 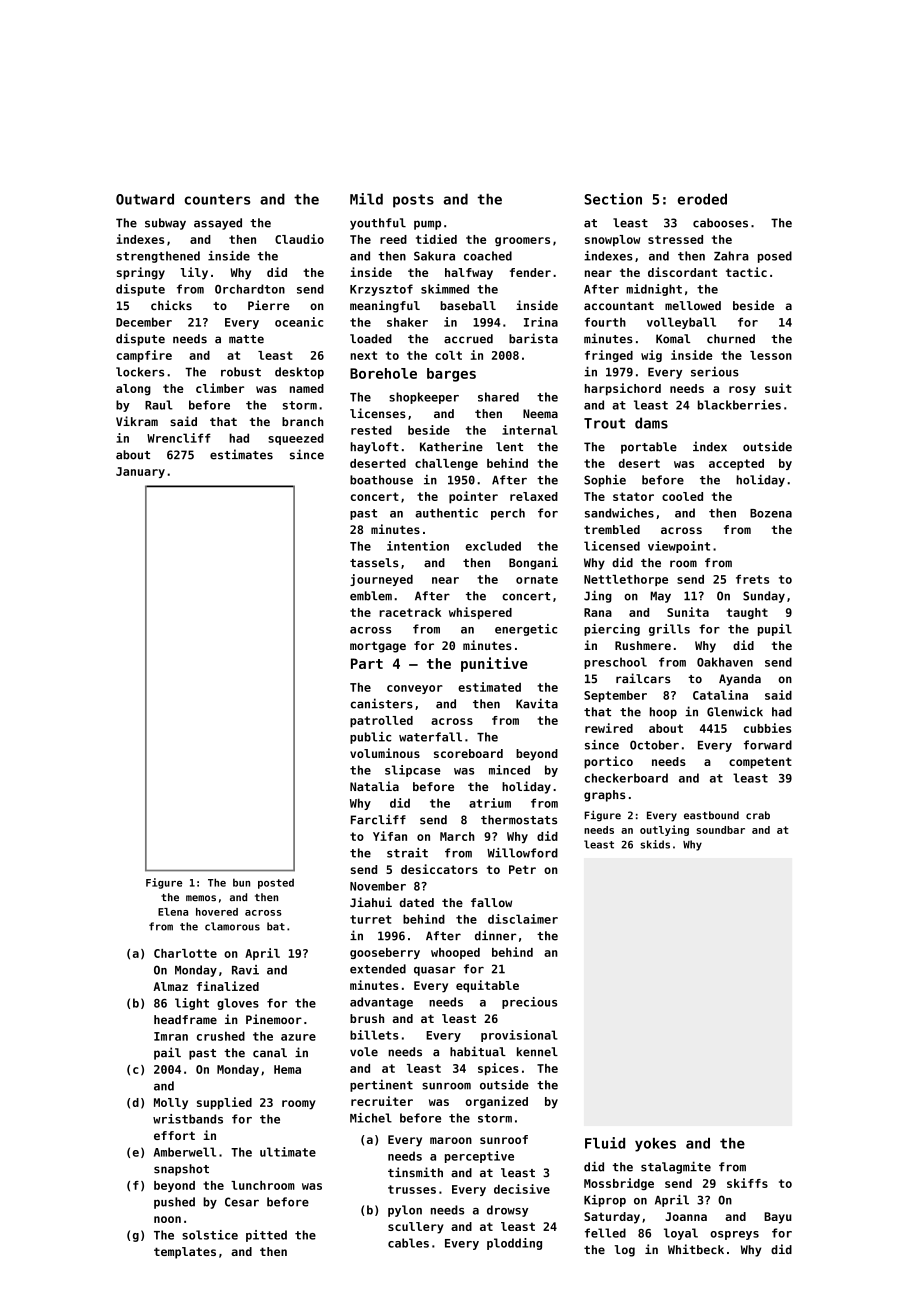 I want to click on pump, so click(x=427, y=225).
